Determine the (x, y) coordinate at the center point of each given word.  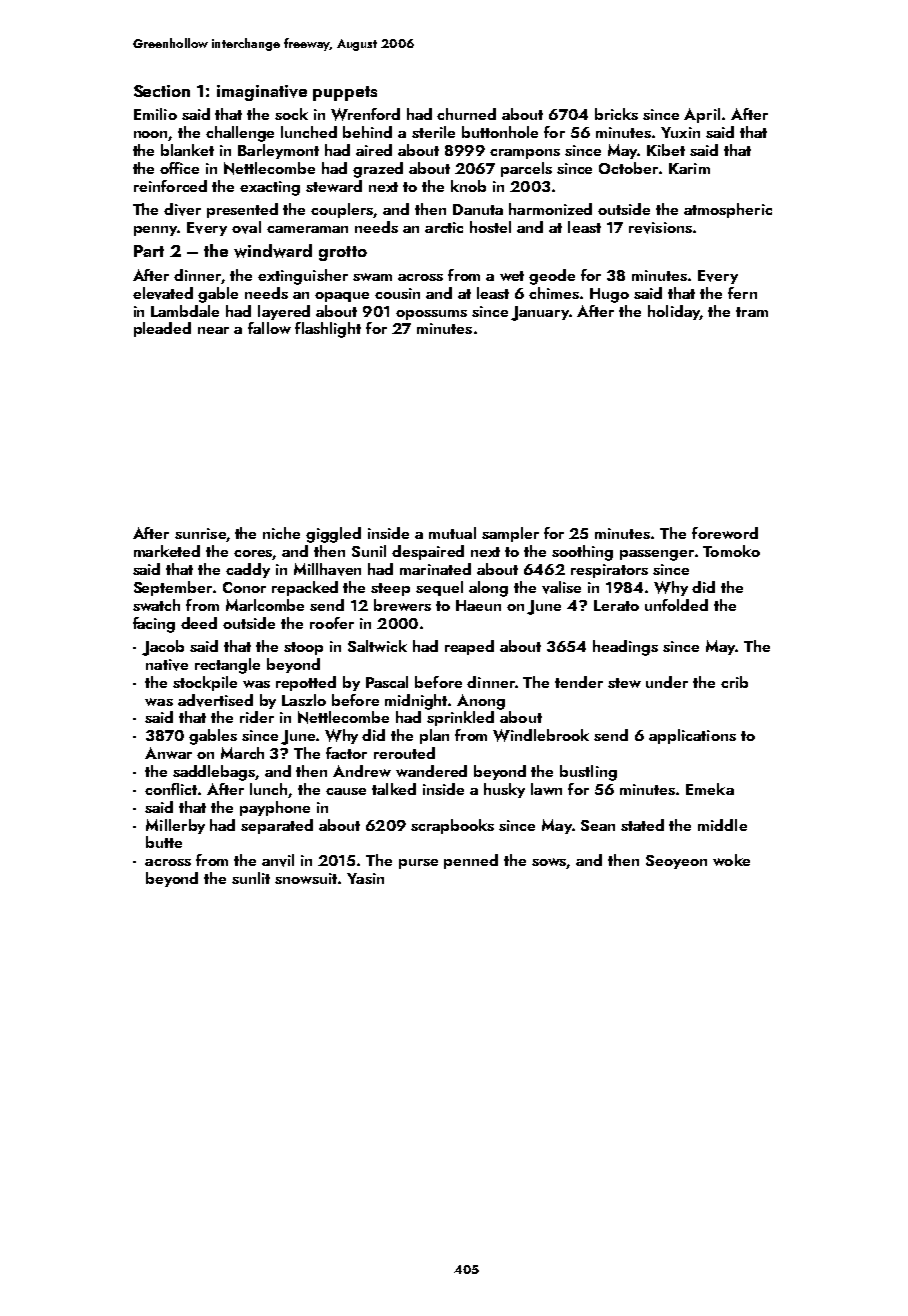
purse (418, 864)
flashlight (328, 330)
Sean (598, 825)
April (702, 115)
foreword (725, 533)
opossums (431, 315)
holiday (674, 312)
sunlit (251, 878)
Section (162, 91)
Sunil (369, 551)
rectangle (227, 666)
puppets (345, 93)
